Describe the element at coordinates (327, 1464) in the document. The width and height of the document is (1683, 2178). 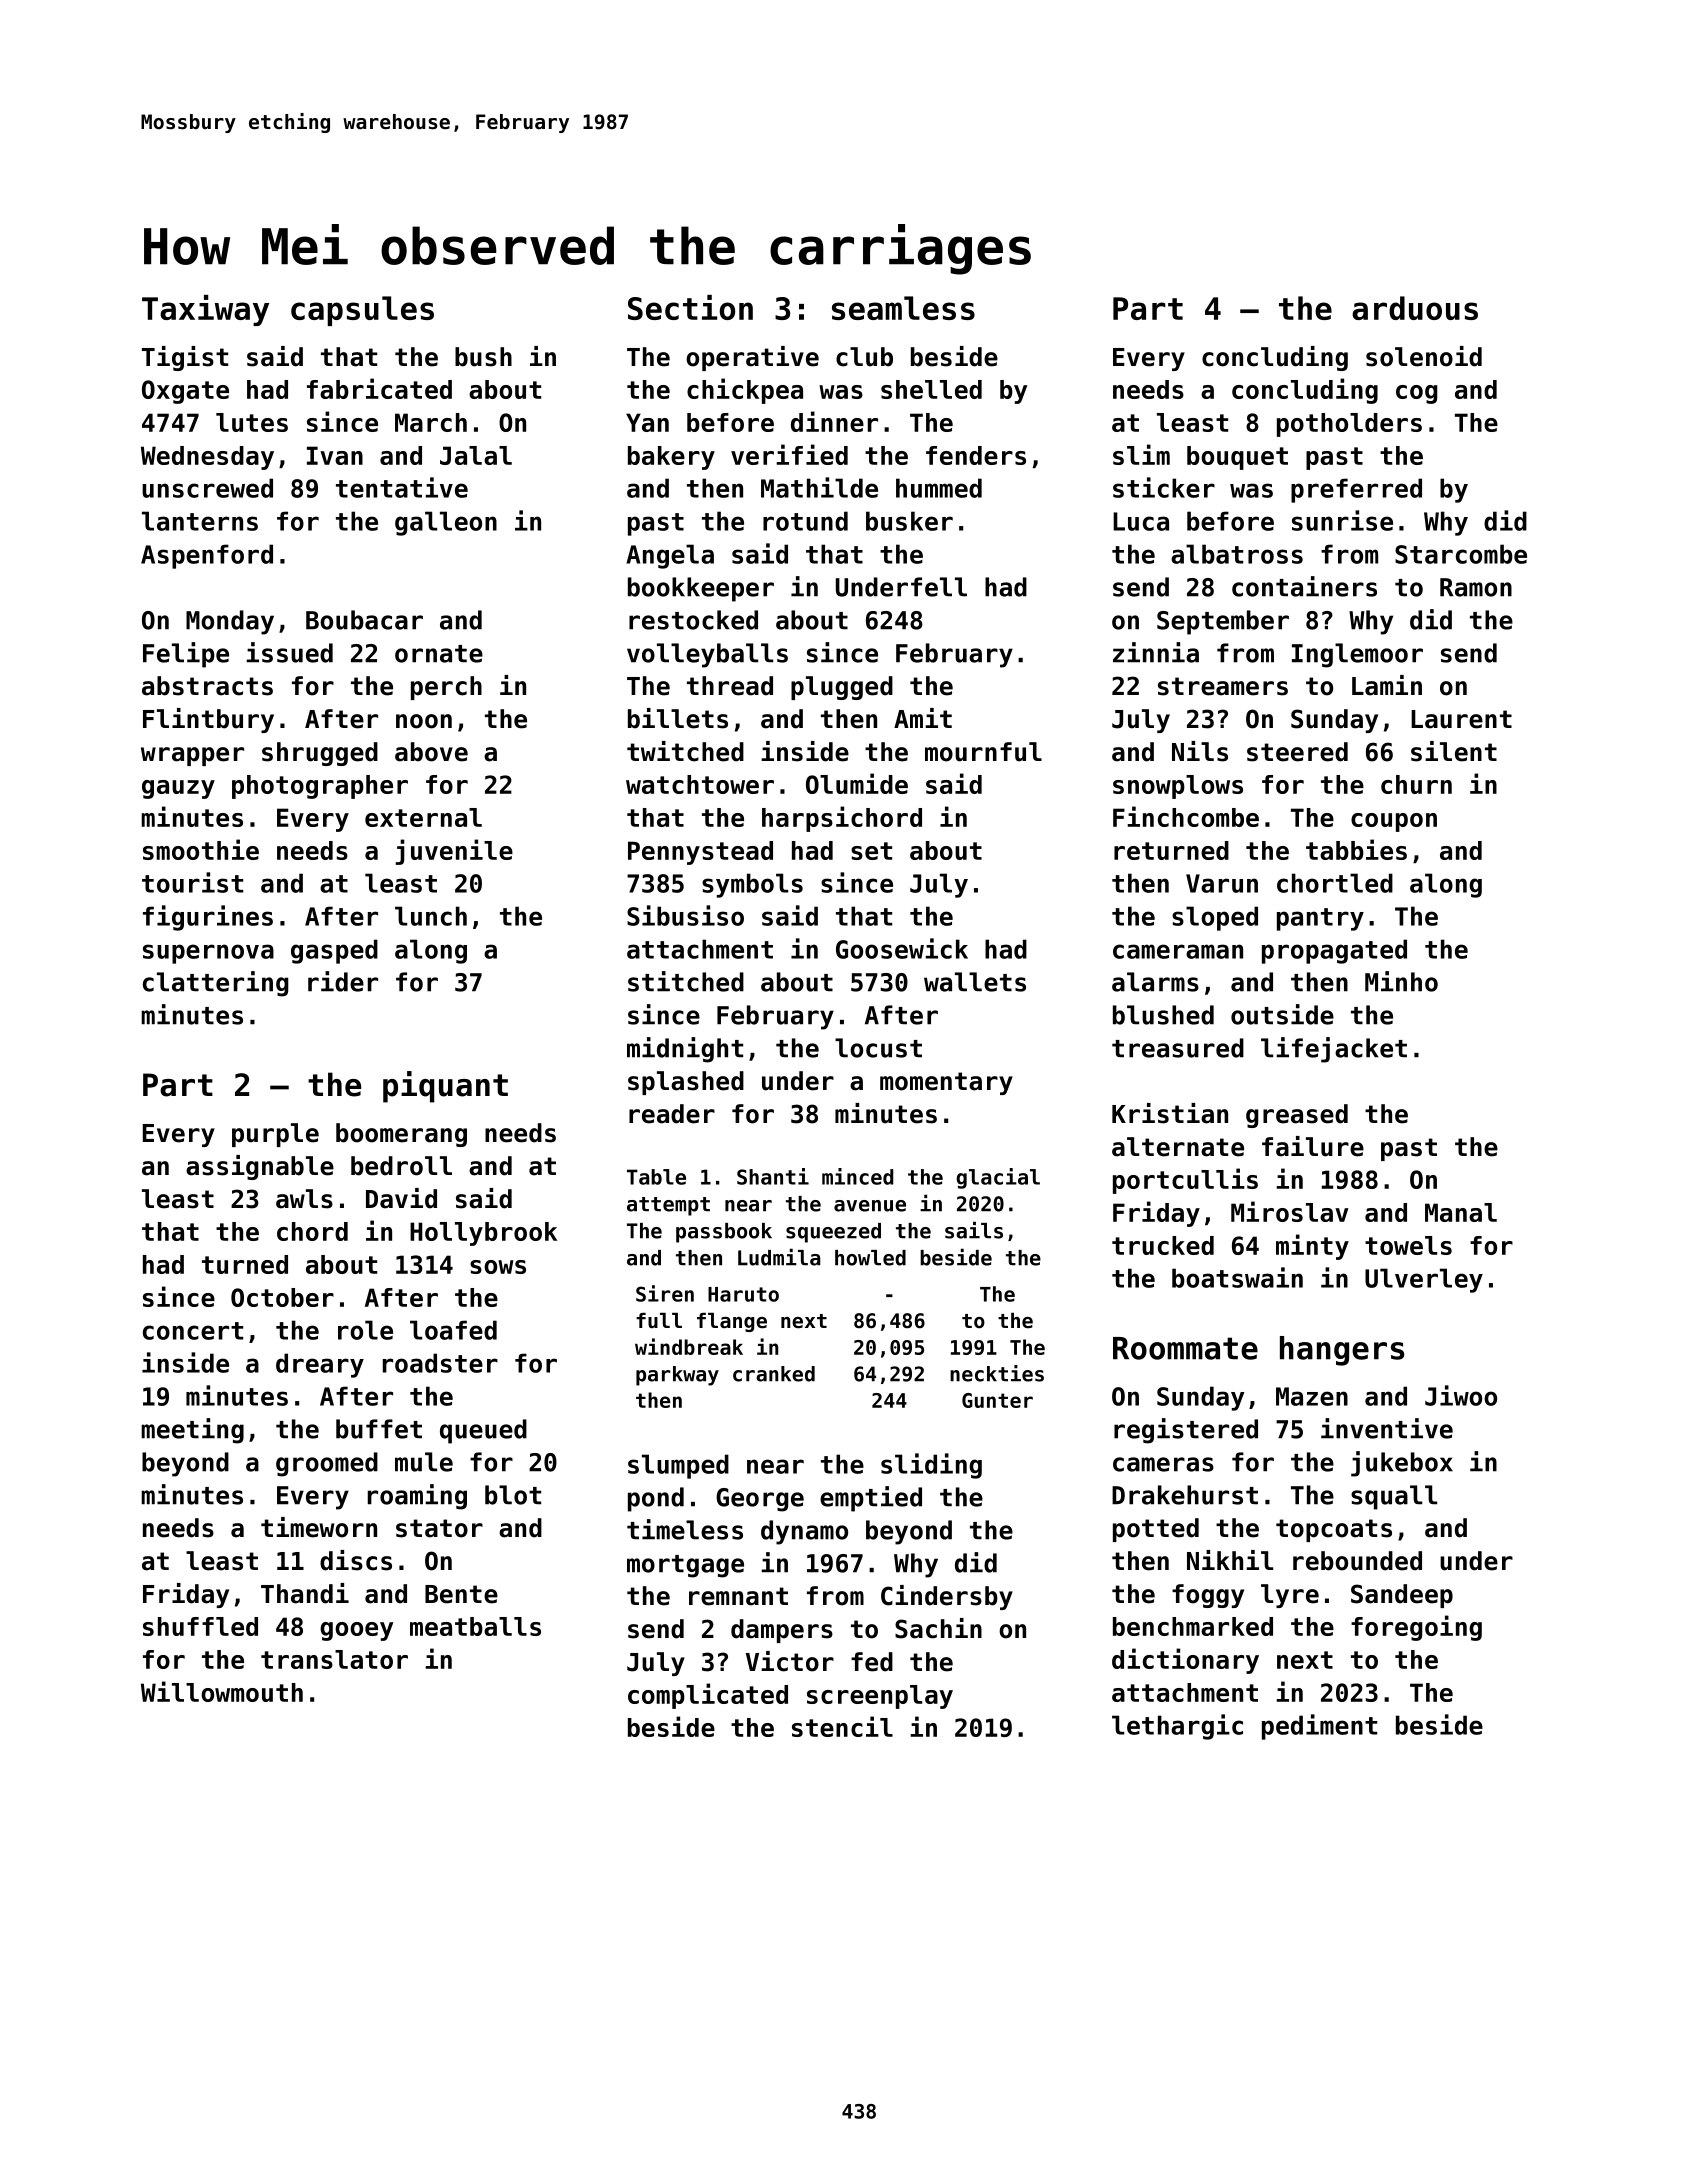
I see `groomed` at that location.
